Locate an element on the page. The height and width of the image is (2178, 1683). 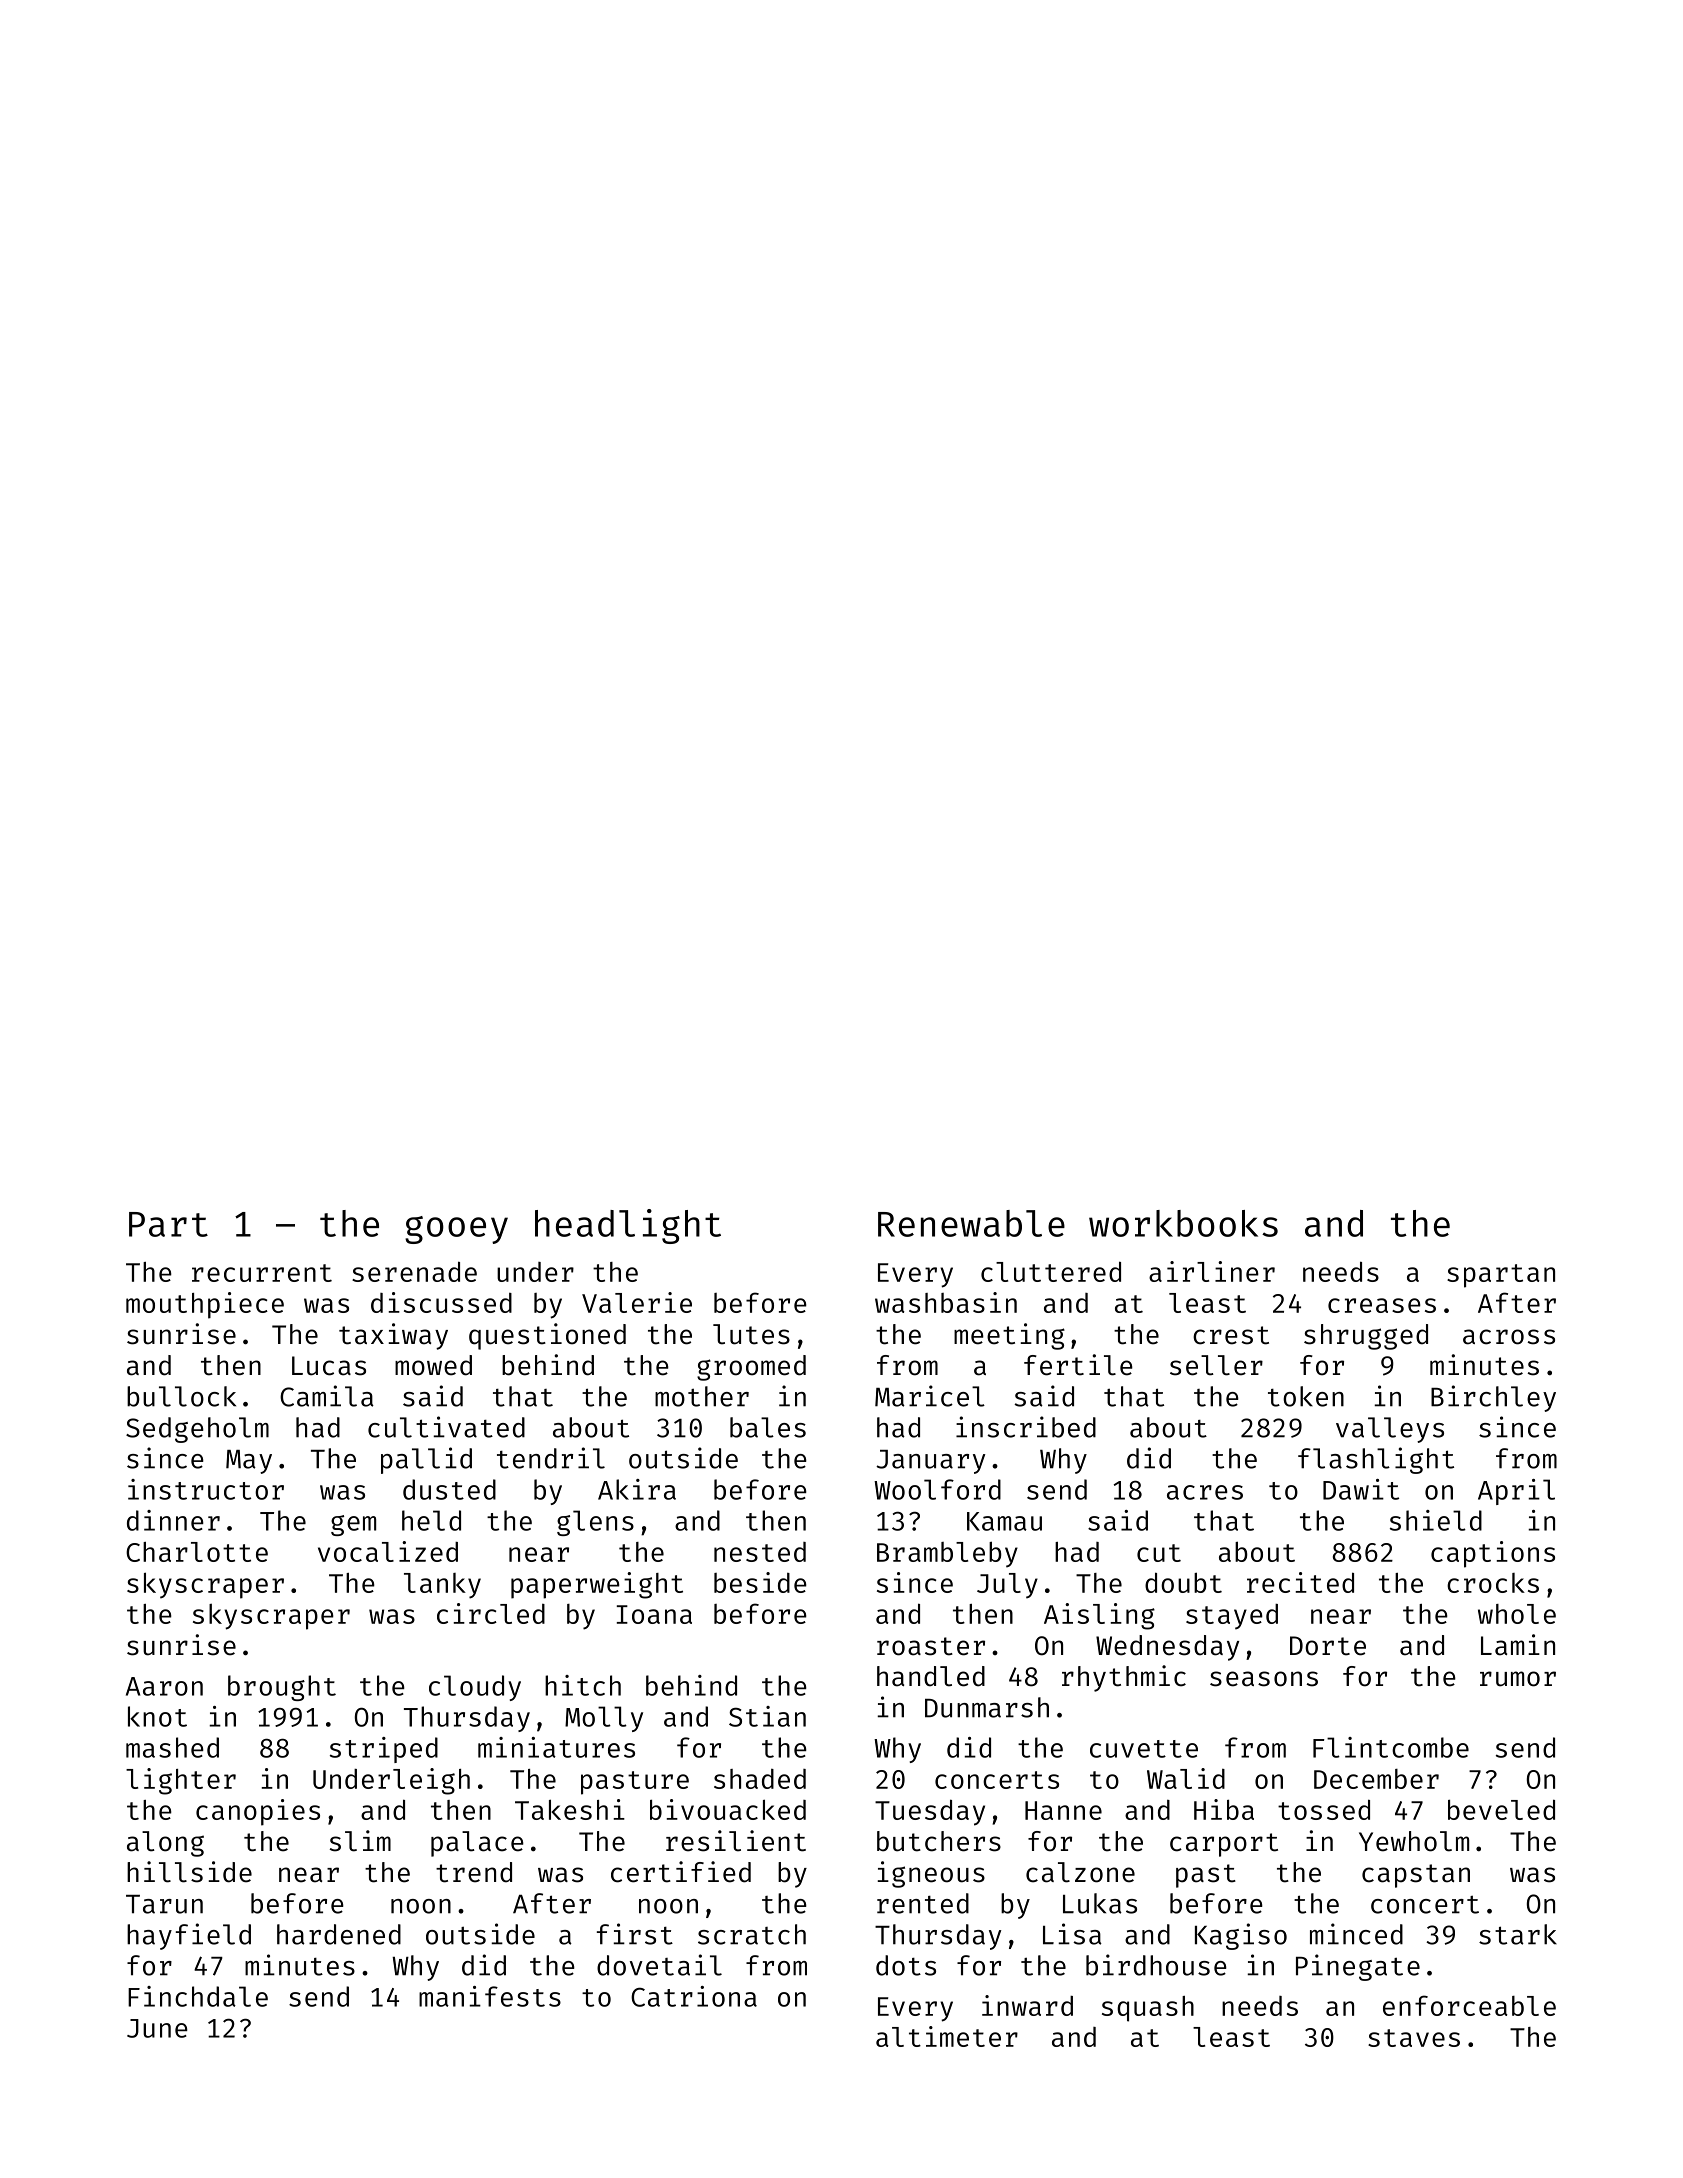
Sedgeholm is located at coordinates (197, 1430).
